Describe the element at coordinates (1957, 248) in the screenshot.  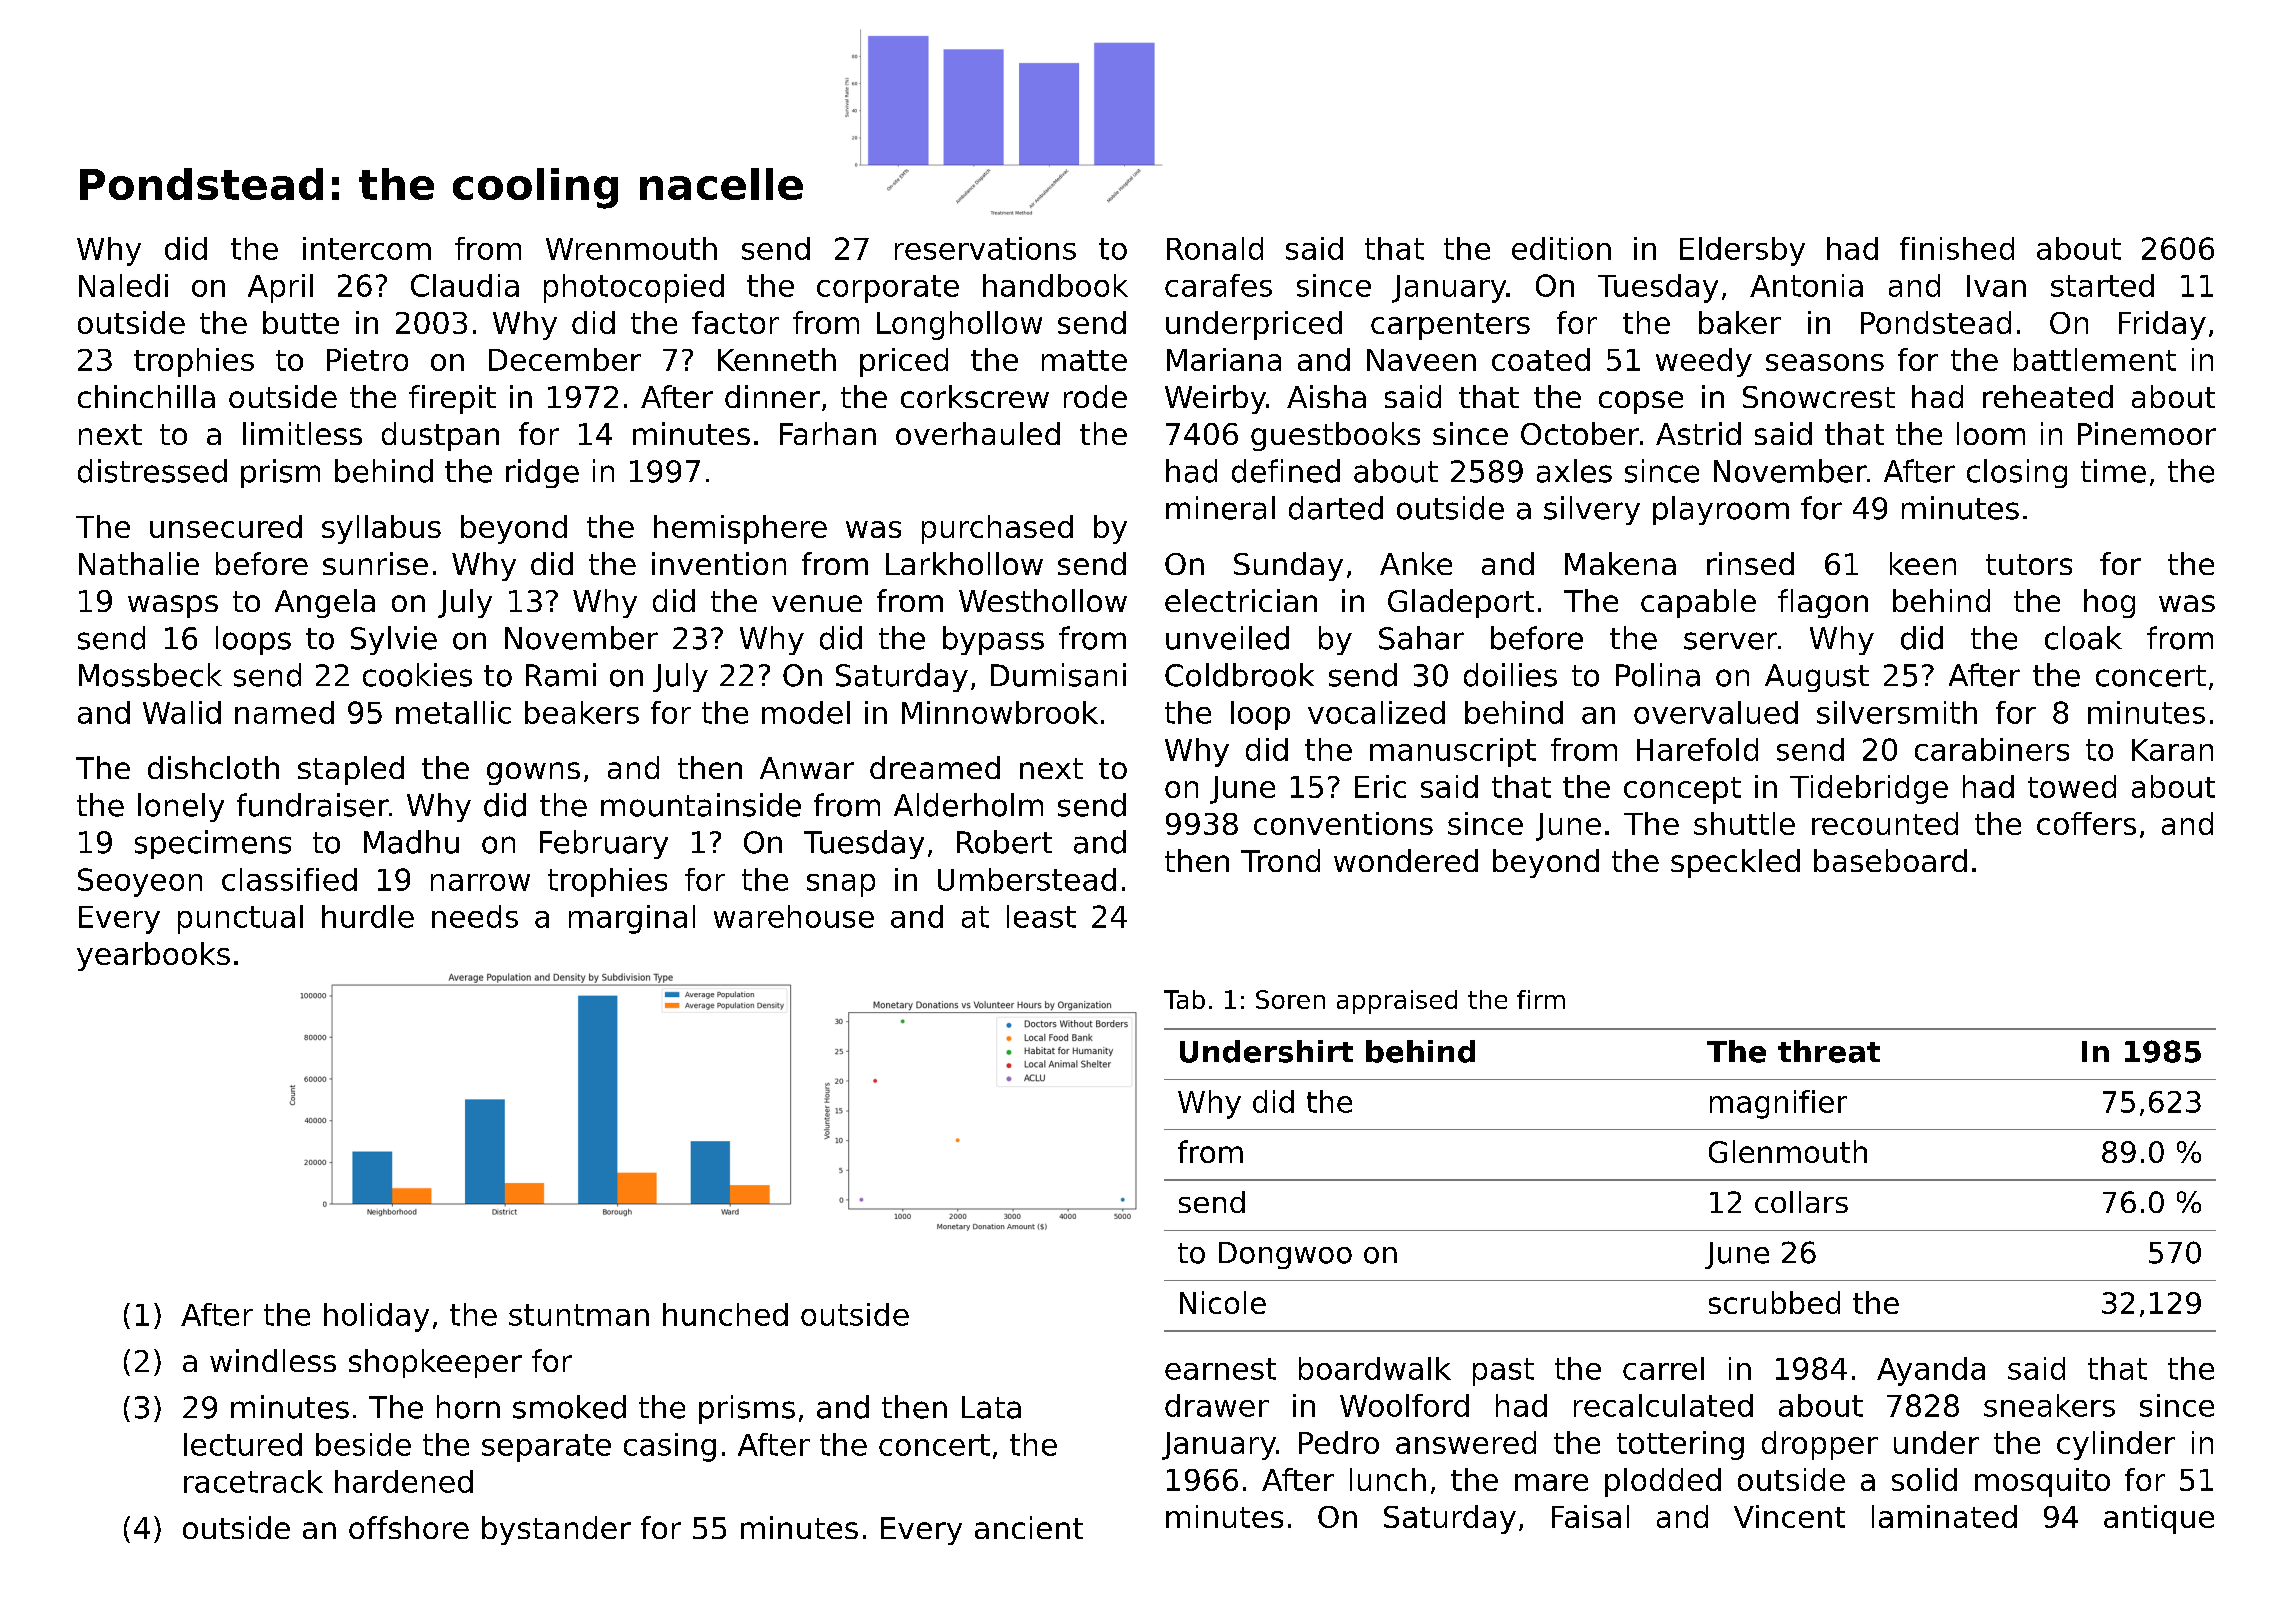
I see `finished` at that location.
